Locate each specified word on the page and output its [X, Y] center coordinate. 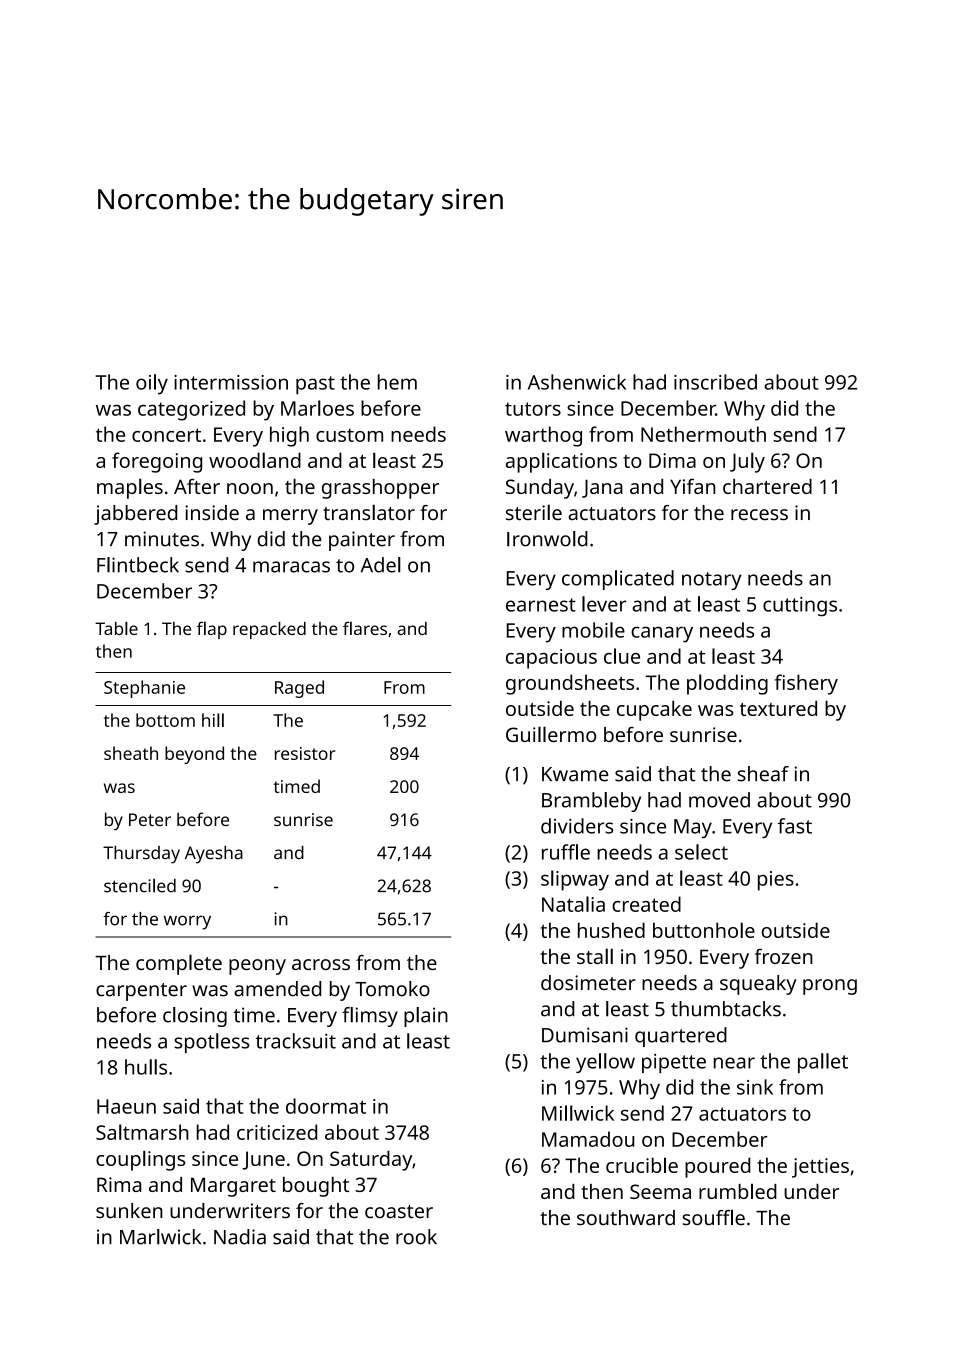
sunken [129, 1211]
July [747, 462]
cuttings [800, 606]
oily [152, 384]
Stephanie [144, 689]
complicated [618, 580]
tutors [533, 409]
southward [626, 1218]
